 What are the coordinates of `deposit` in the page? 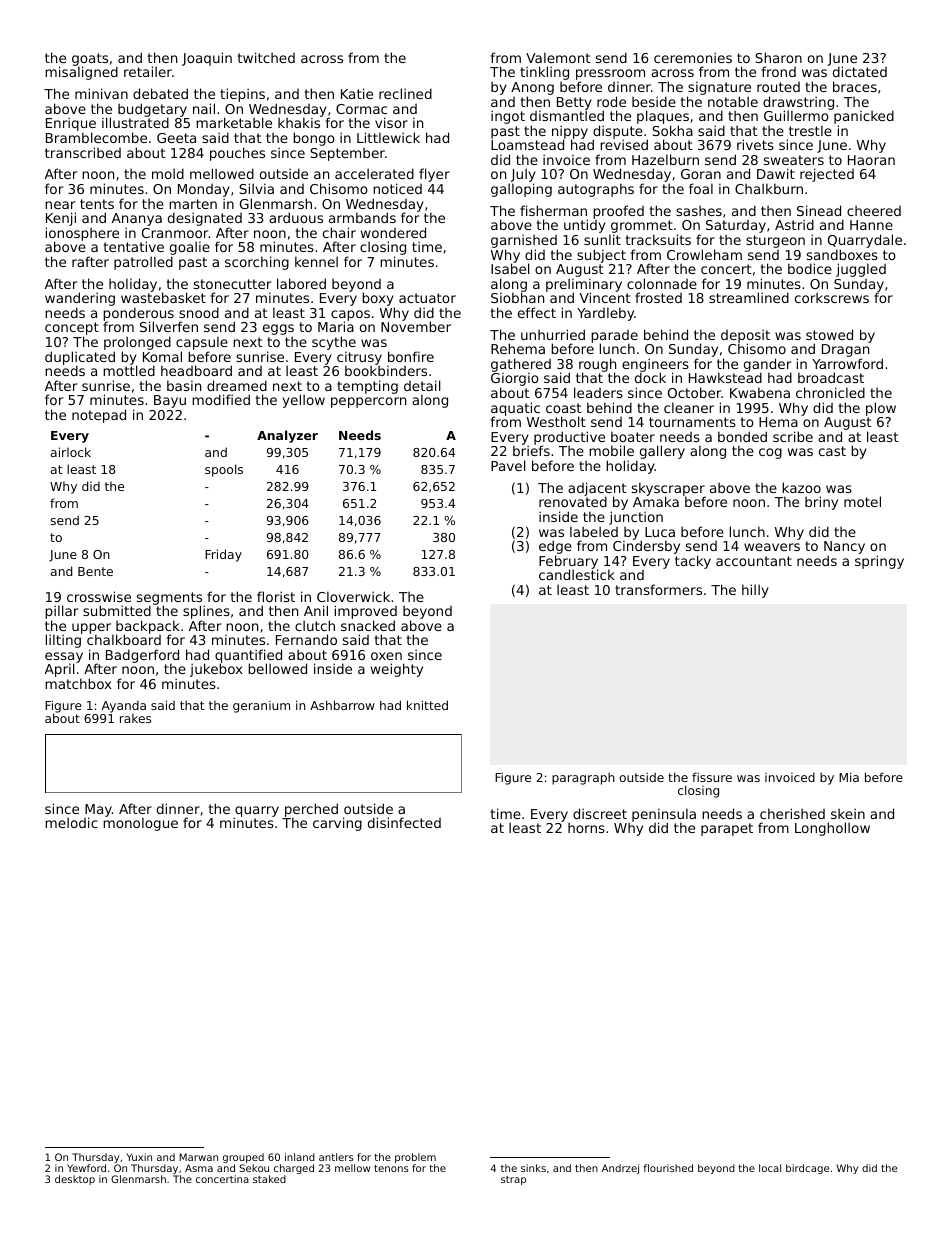 It's located at (745, 336).
